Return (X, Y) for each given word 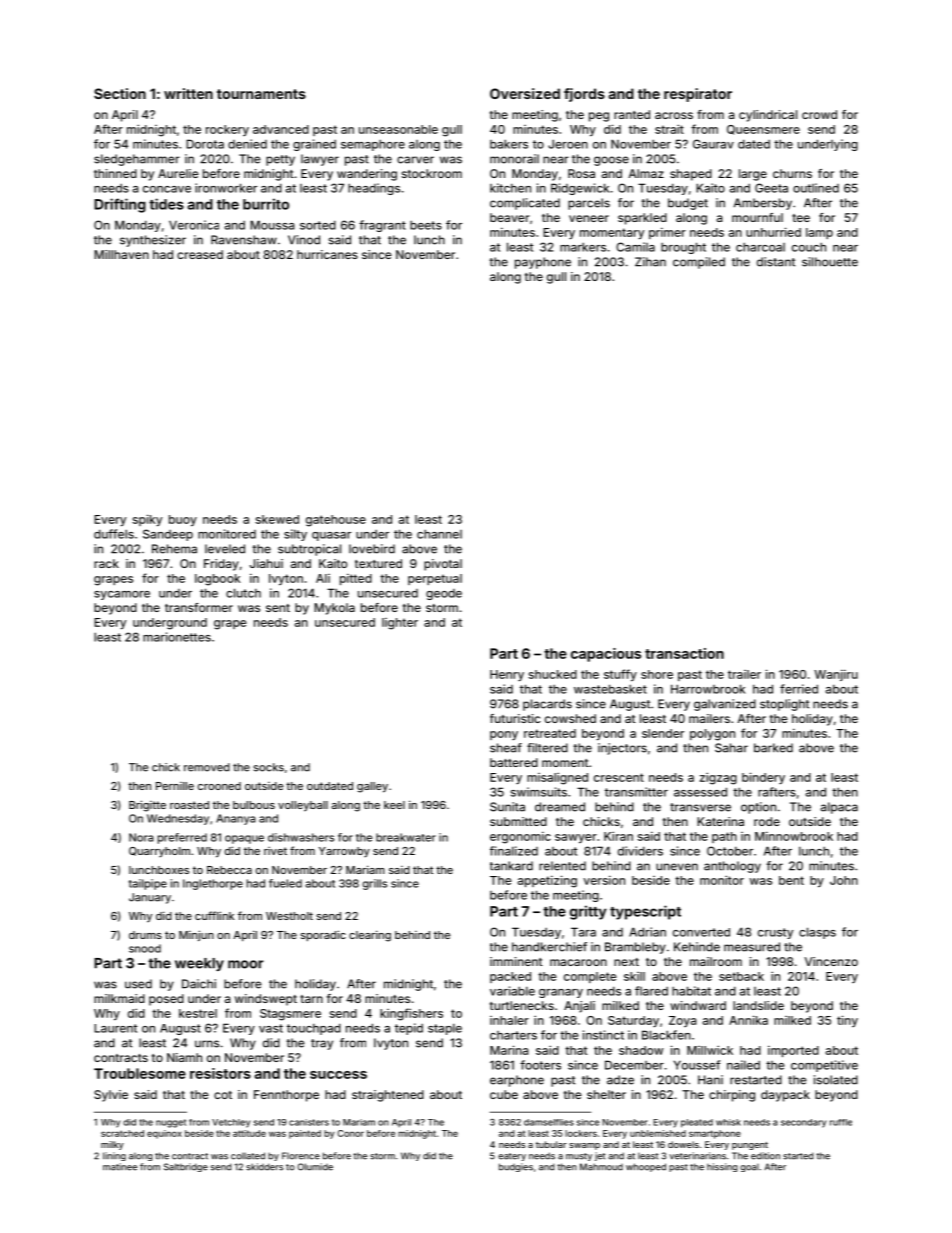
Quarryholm (159, 852)
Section (120, 93)
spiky (147, 520)
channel (439, 534)
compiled (699, 263)
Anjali (579, 1007)
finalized (514, 851)
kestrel (198, 1013)
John (844, 880)
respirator (698, 95)
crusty (775, 933)
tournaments (261, 94)
